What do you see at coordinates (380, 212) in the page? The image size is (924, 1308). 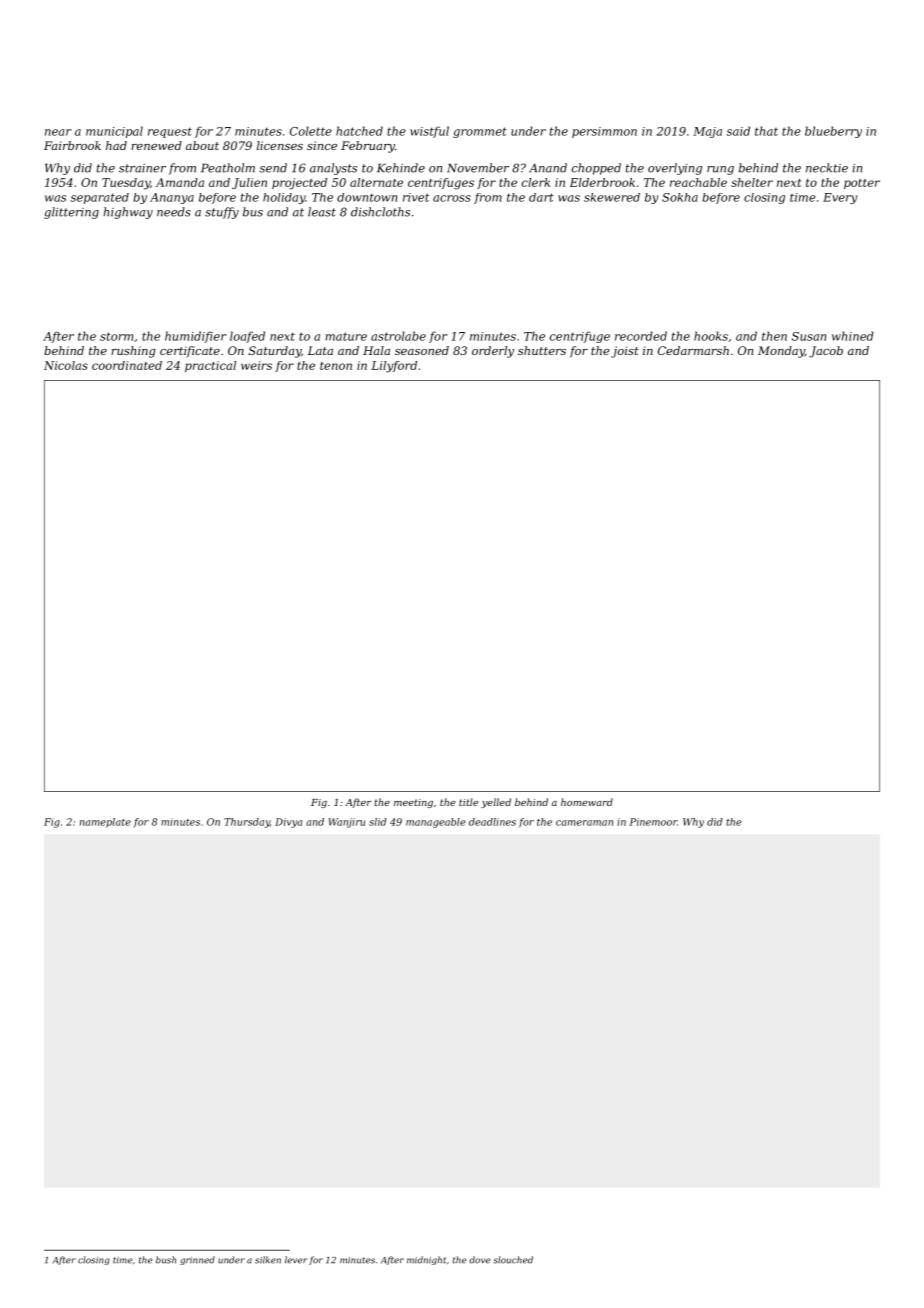 I see `dishcloths` at bounding box center [380, 212].
